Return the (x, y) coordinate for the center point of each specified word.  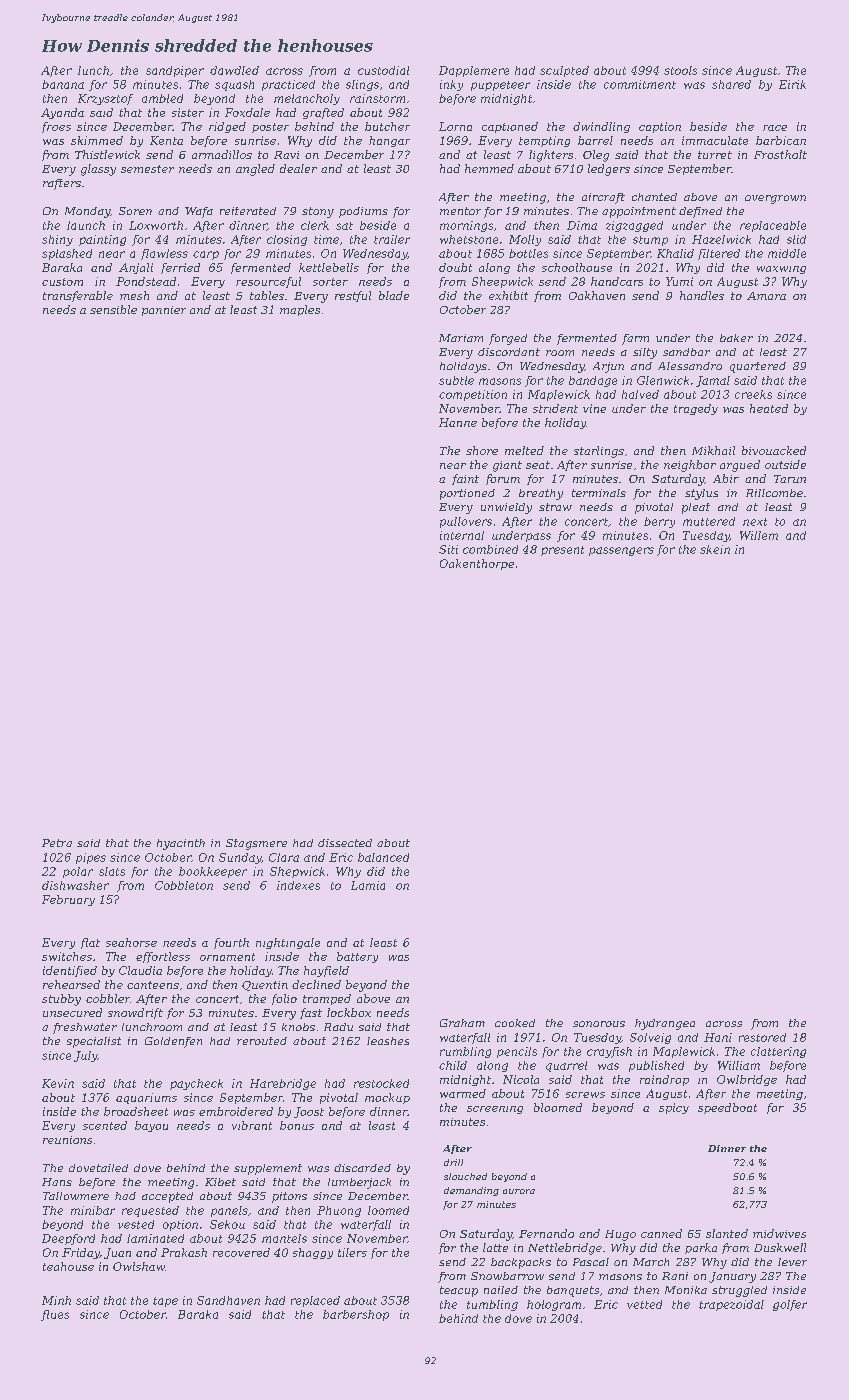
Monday (87, 212)
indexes (298, 885)
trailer (392, 239)
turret (715, 155)
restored (762, 1037)
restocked (381, 1083)
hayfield (326, 971)
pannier (164, 311)
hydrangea (665, 1024)
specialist (94, 1042)
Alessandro (690, 366)
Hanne (458, 422)
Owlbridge (747, 1080)
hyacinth (181, 844)
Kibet (220, 1182)
